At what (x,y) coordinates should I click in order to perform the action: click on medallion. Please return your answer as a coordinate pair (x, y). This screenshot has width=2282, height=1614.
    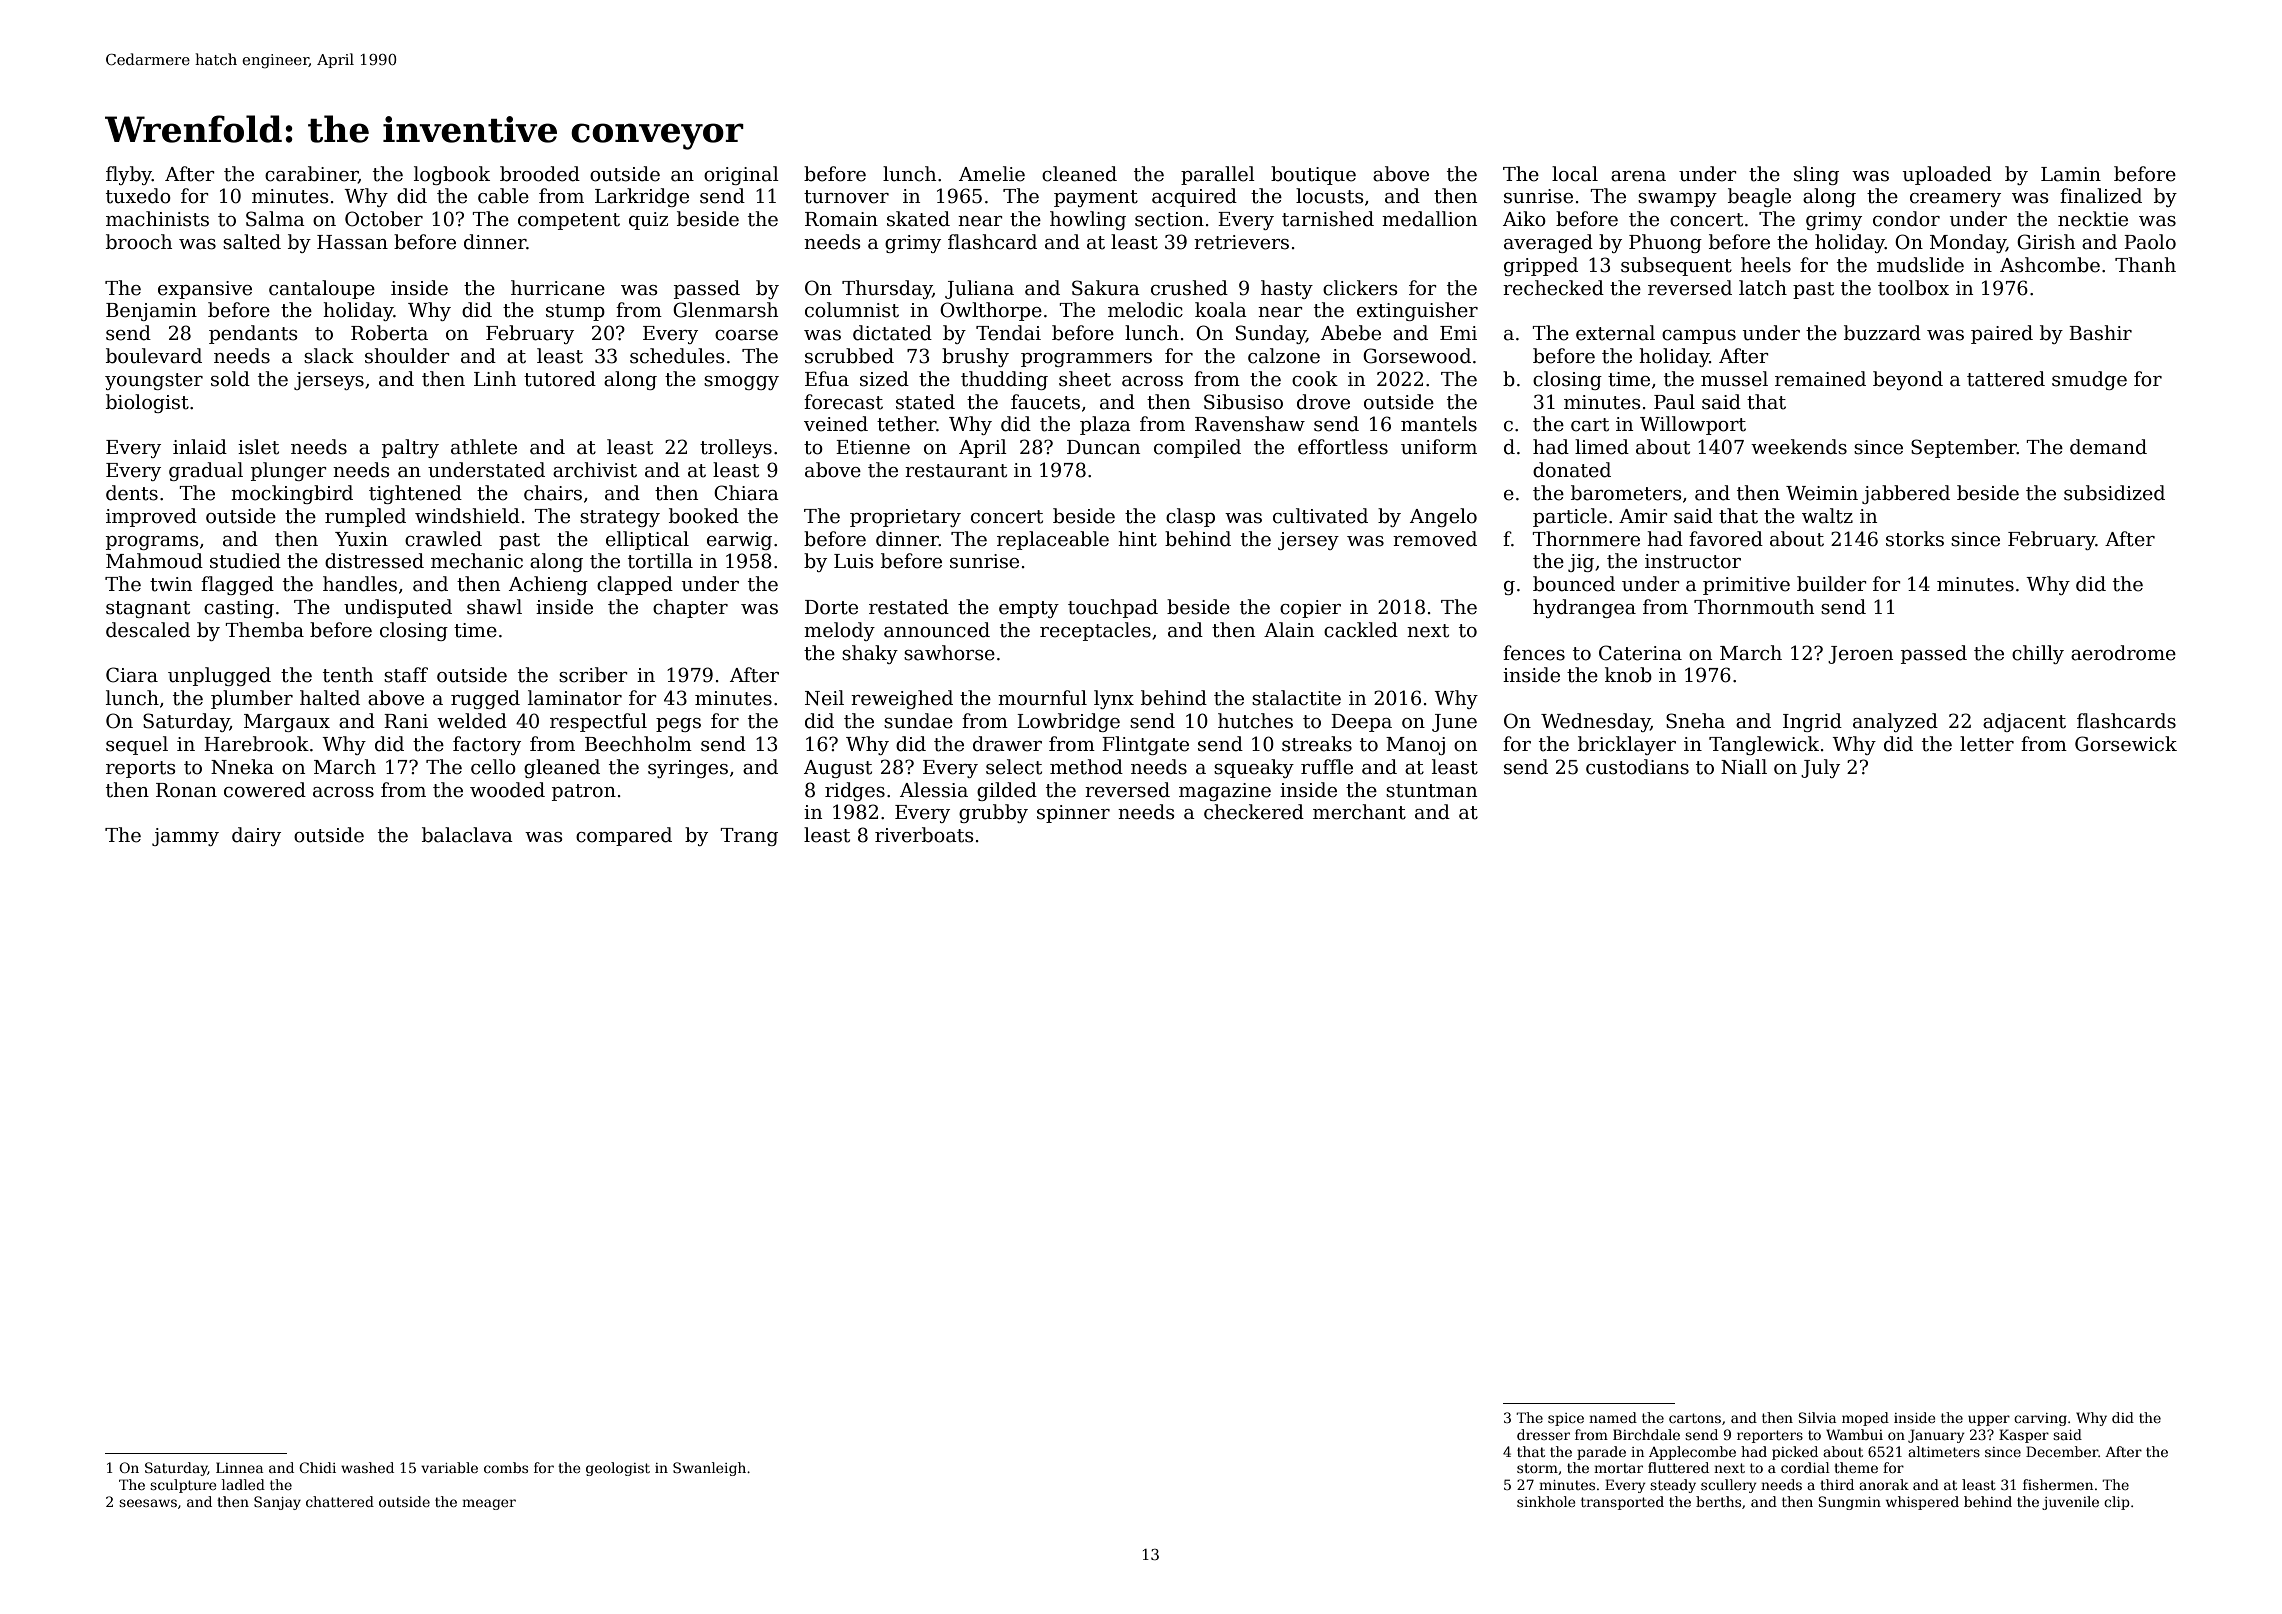
    Looking at the image, I should click on (1429, 219).
